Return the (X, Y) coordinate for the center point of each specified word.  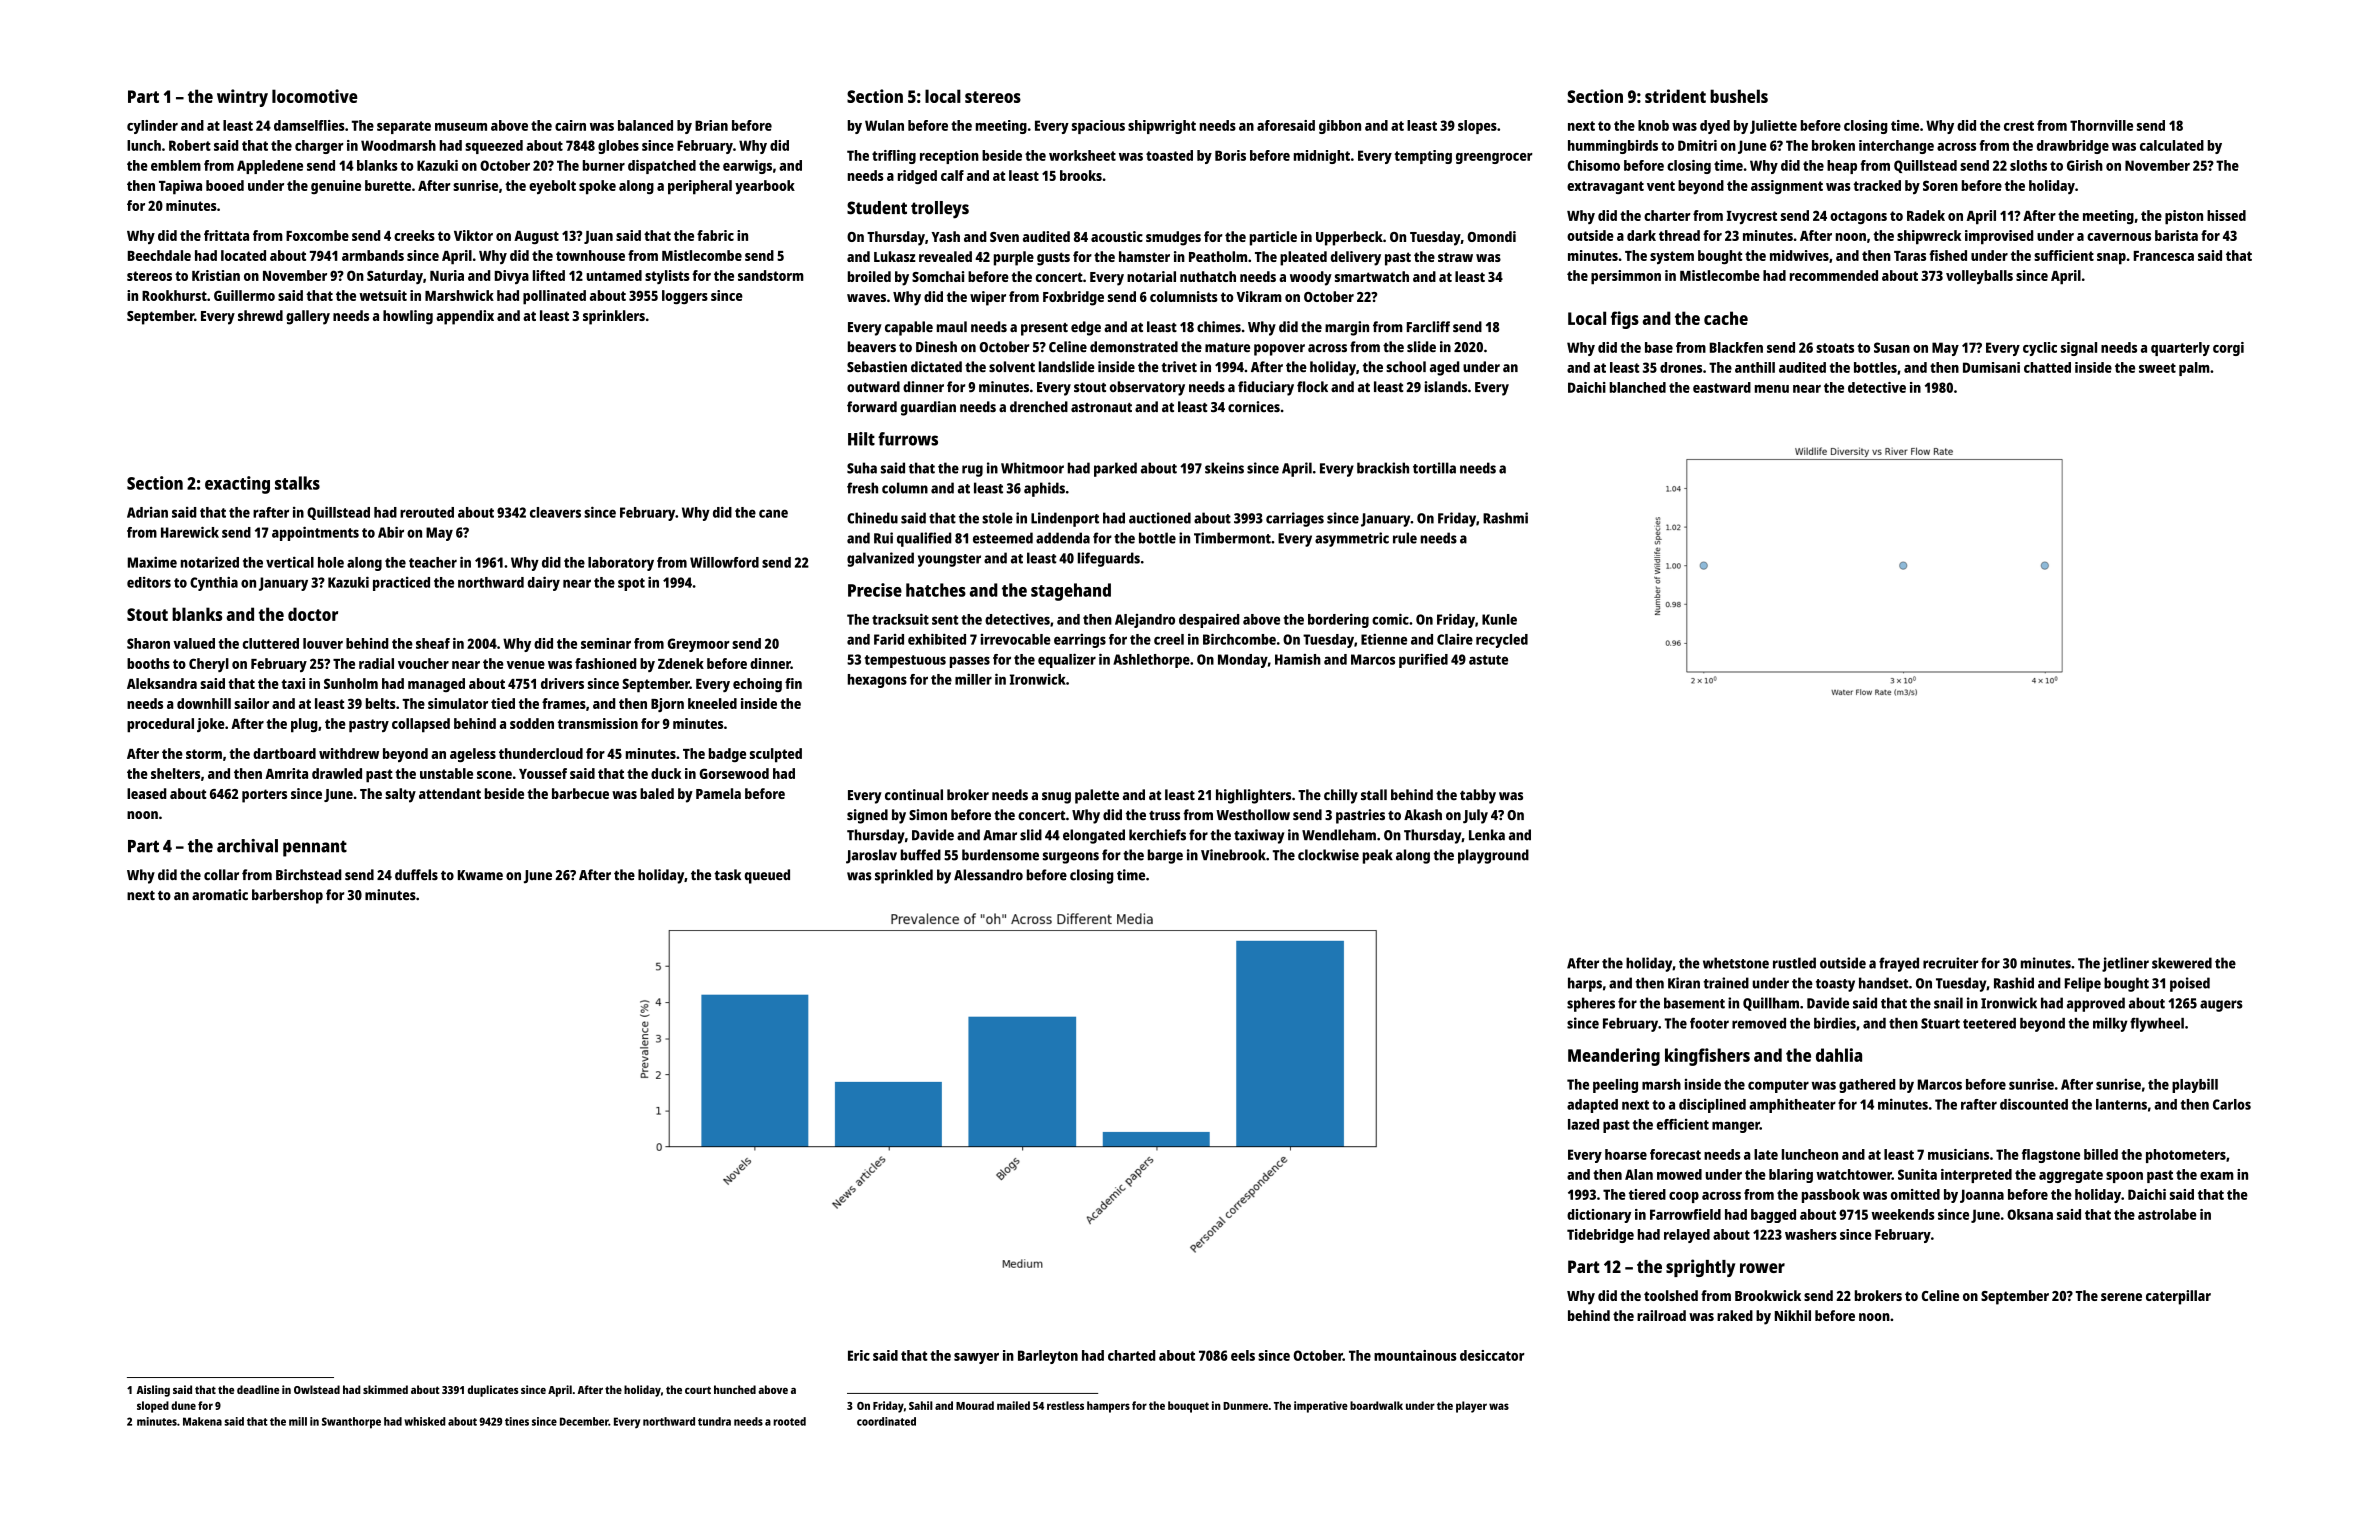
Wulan (884, 125)
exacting (237, 485)
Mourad (975, 1405)
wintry (242, 98)
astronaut (1101, 408)
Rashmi (1505, 518)
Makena (202, 1421)
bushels (1739, 96)
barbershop (287, 896)
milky (2110, 1024)
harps (1585, 984)
